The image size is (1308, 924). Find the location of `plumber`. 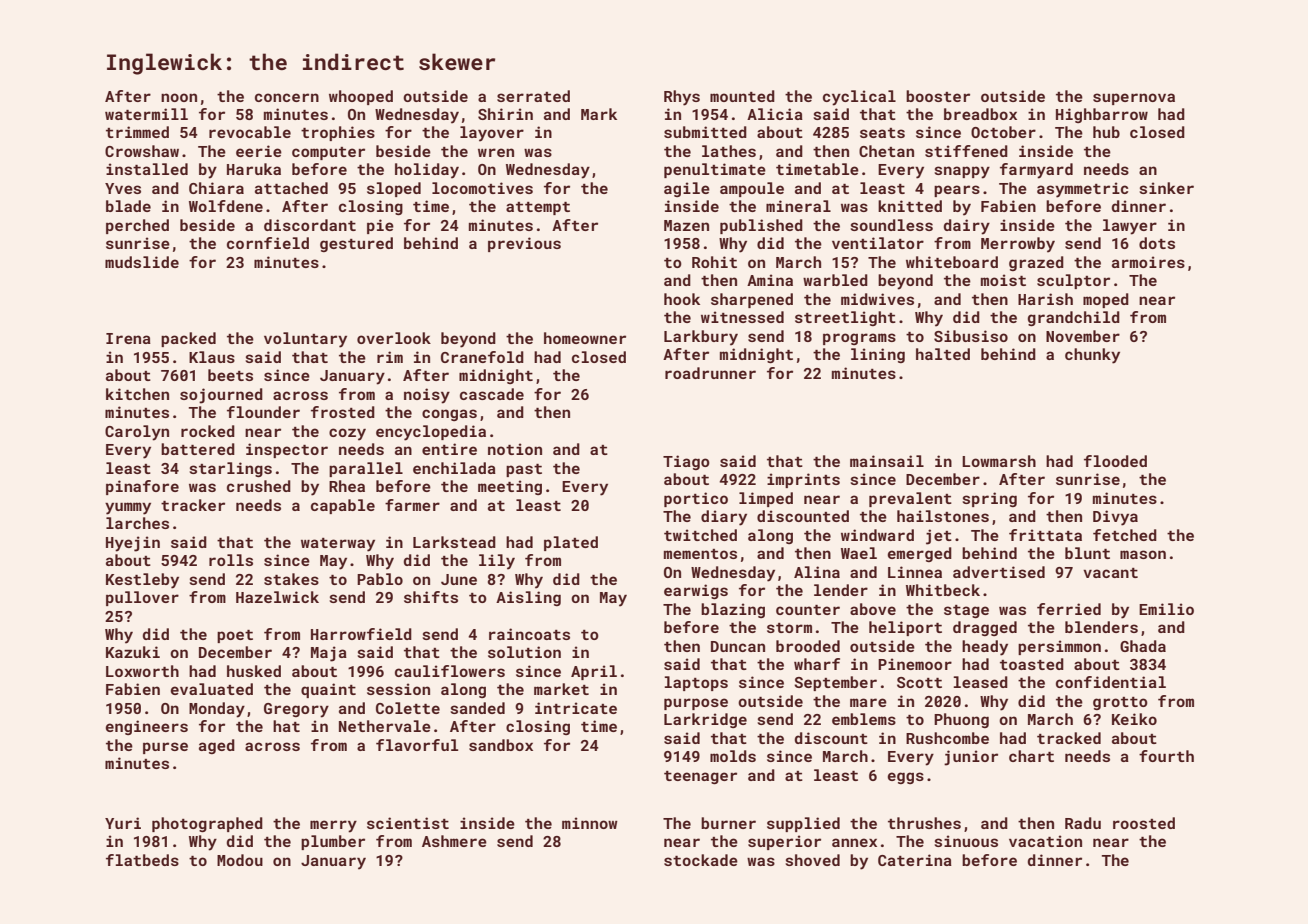

plumber is located at coordinates (333, 842).
